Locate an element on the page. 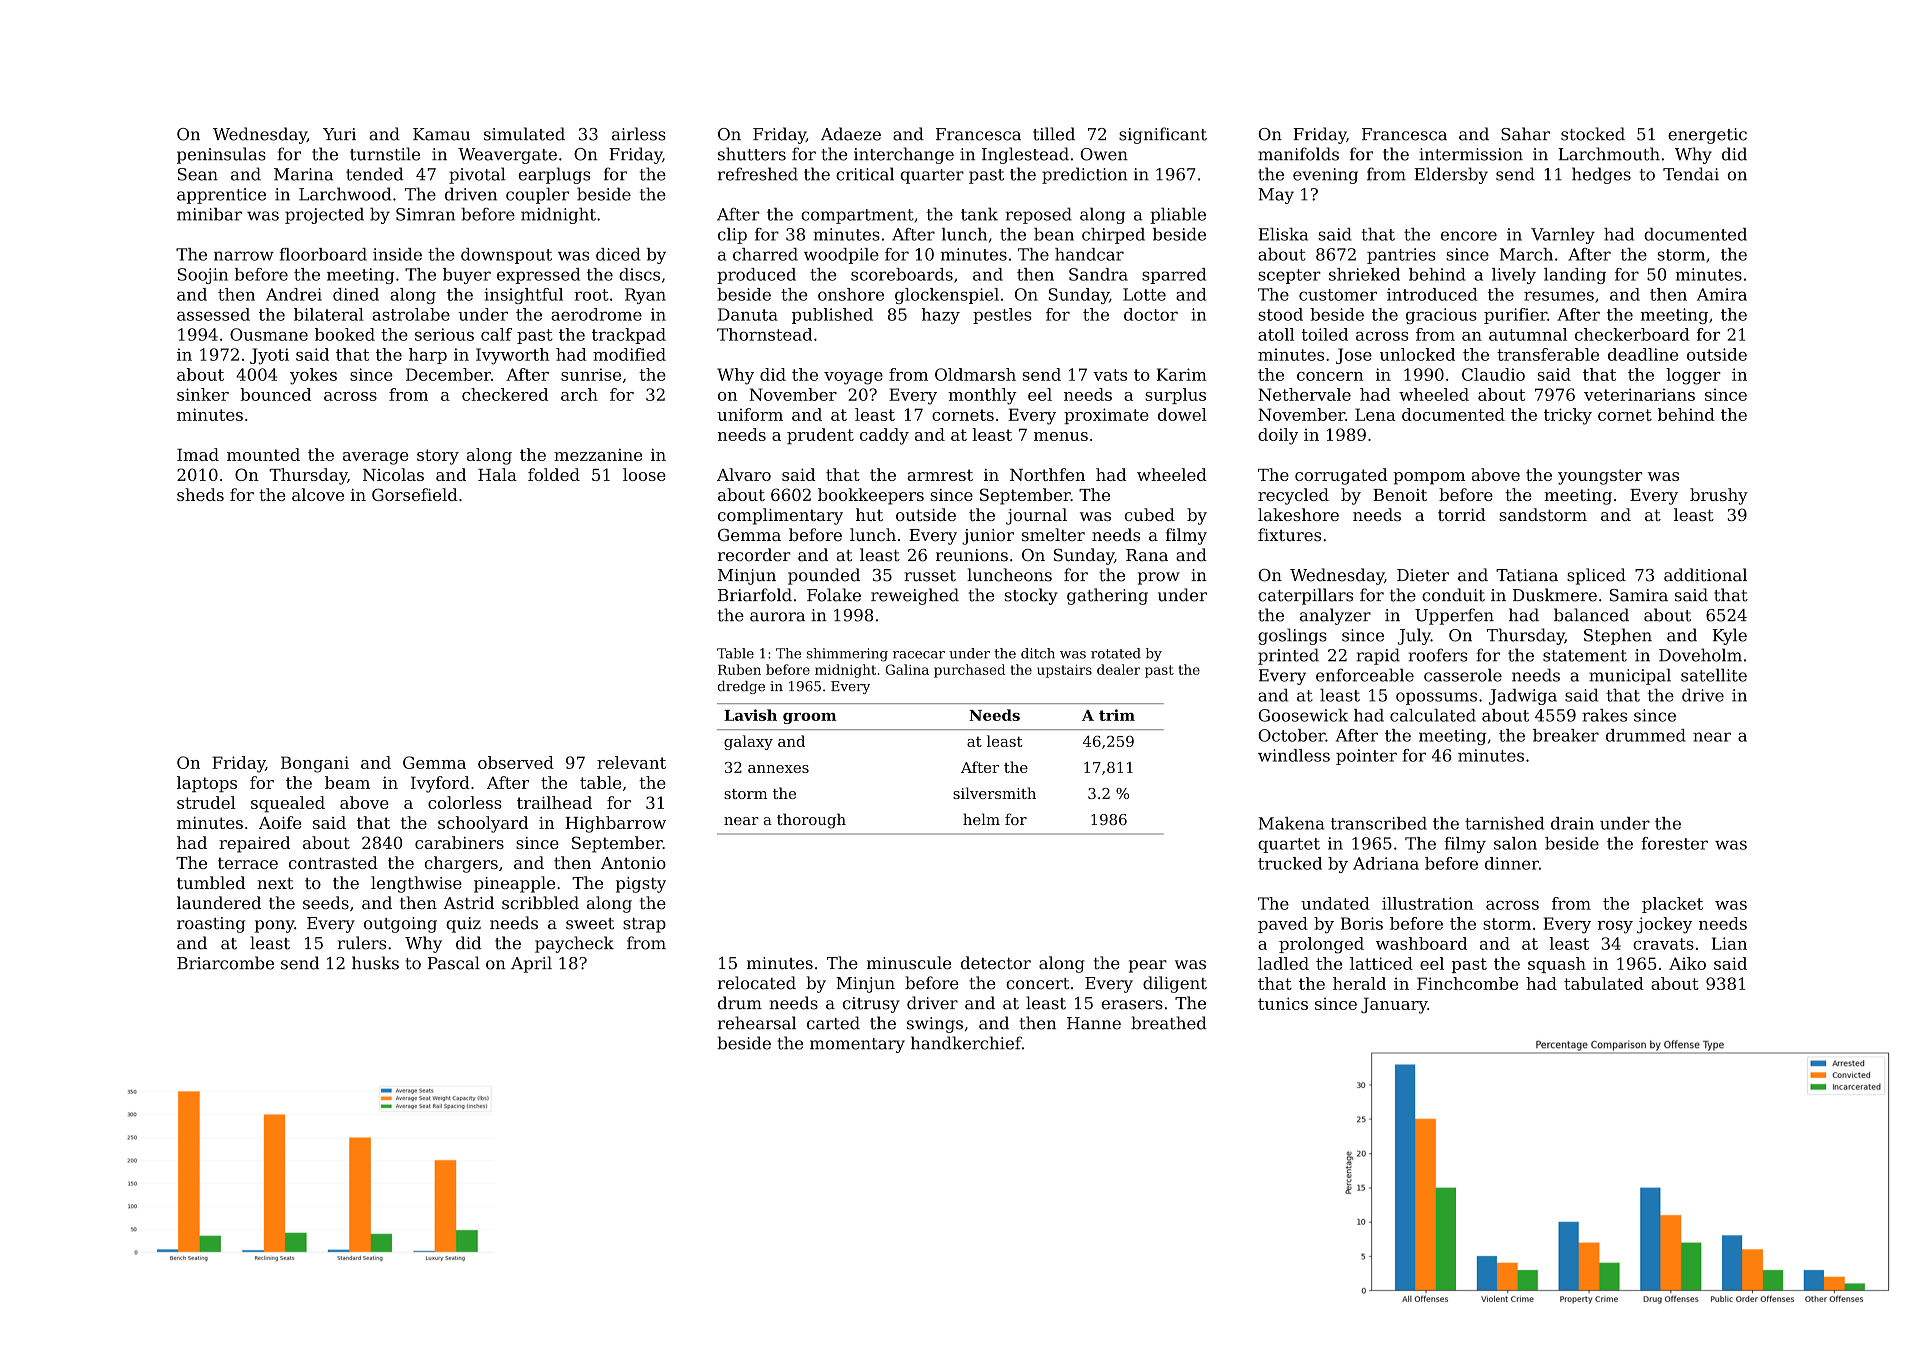 This document has width=1924, height=1360. significant is located at coordinates (1163, 135).
